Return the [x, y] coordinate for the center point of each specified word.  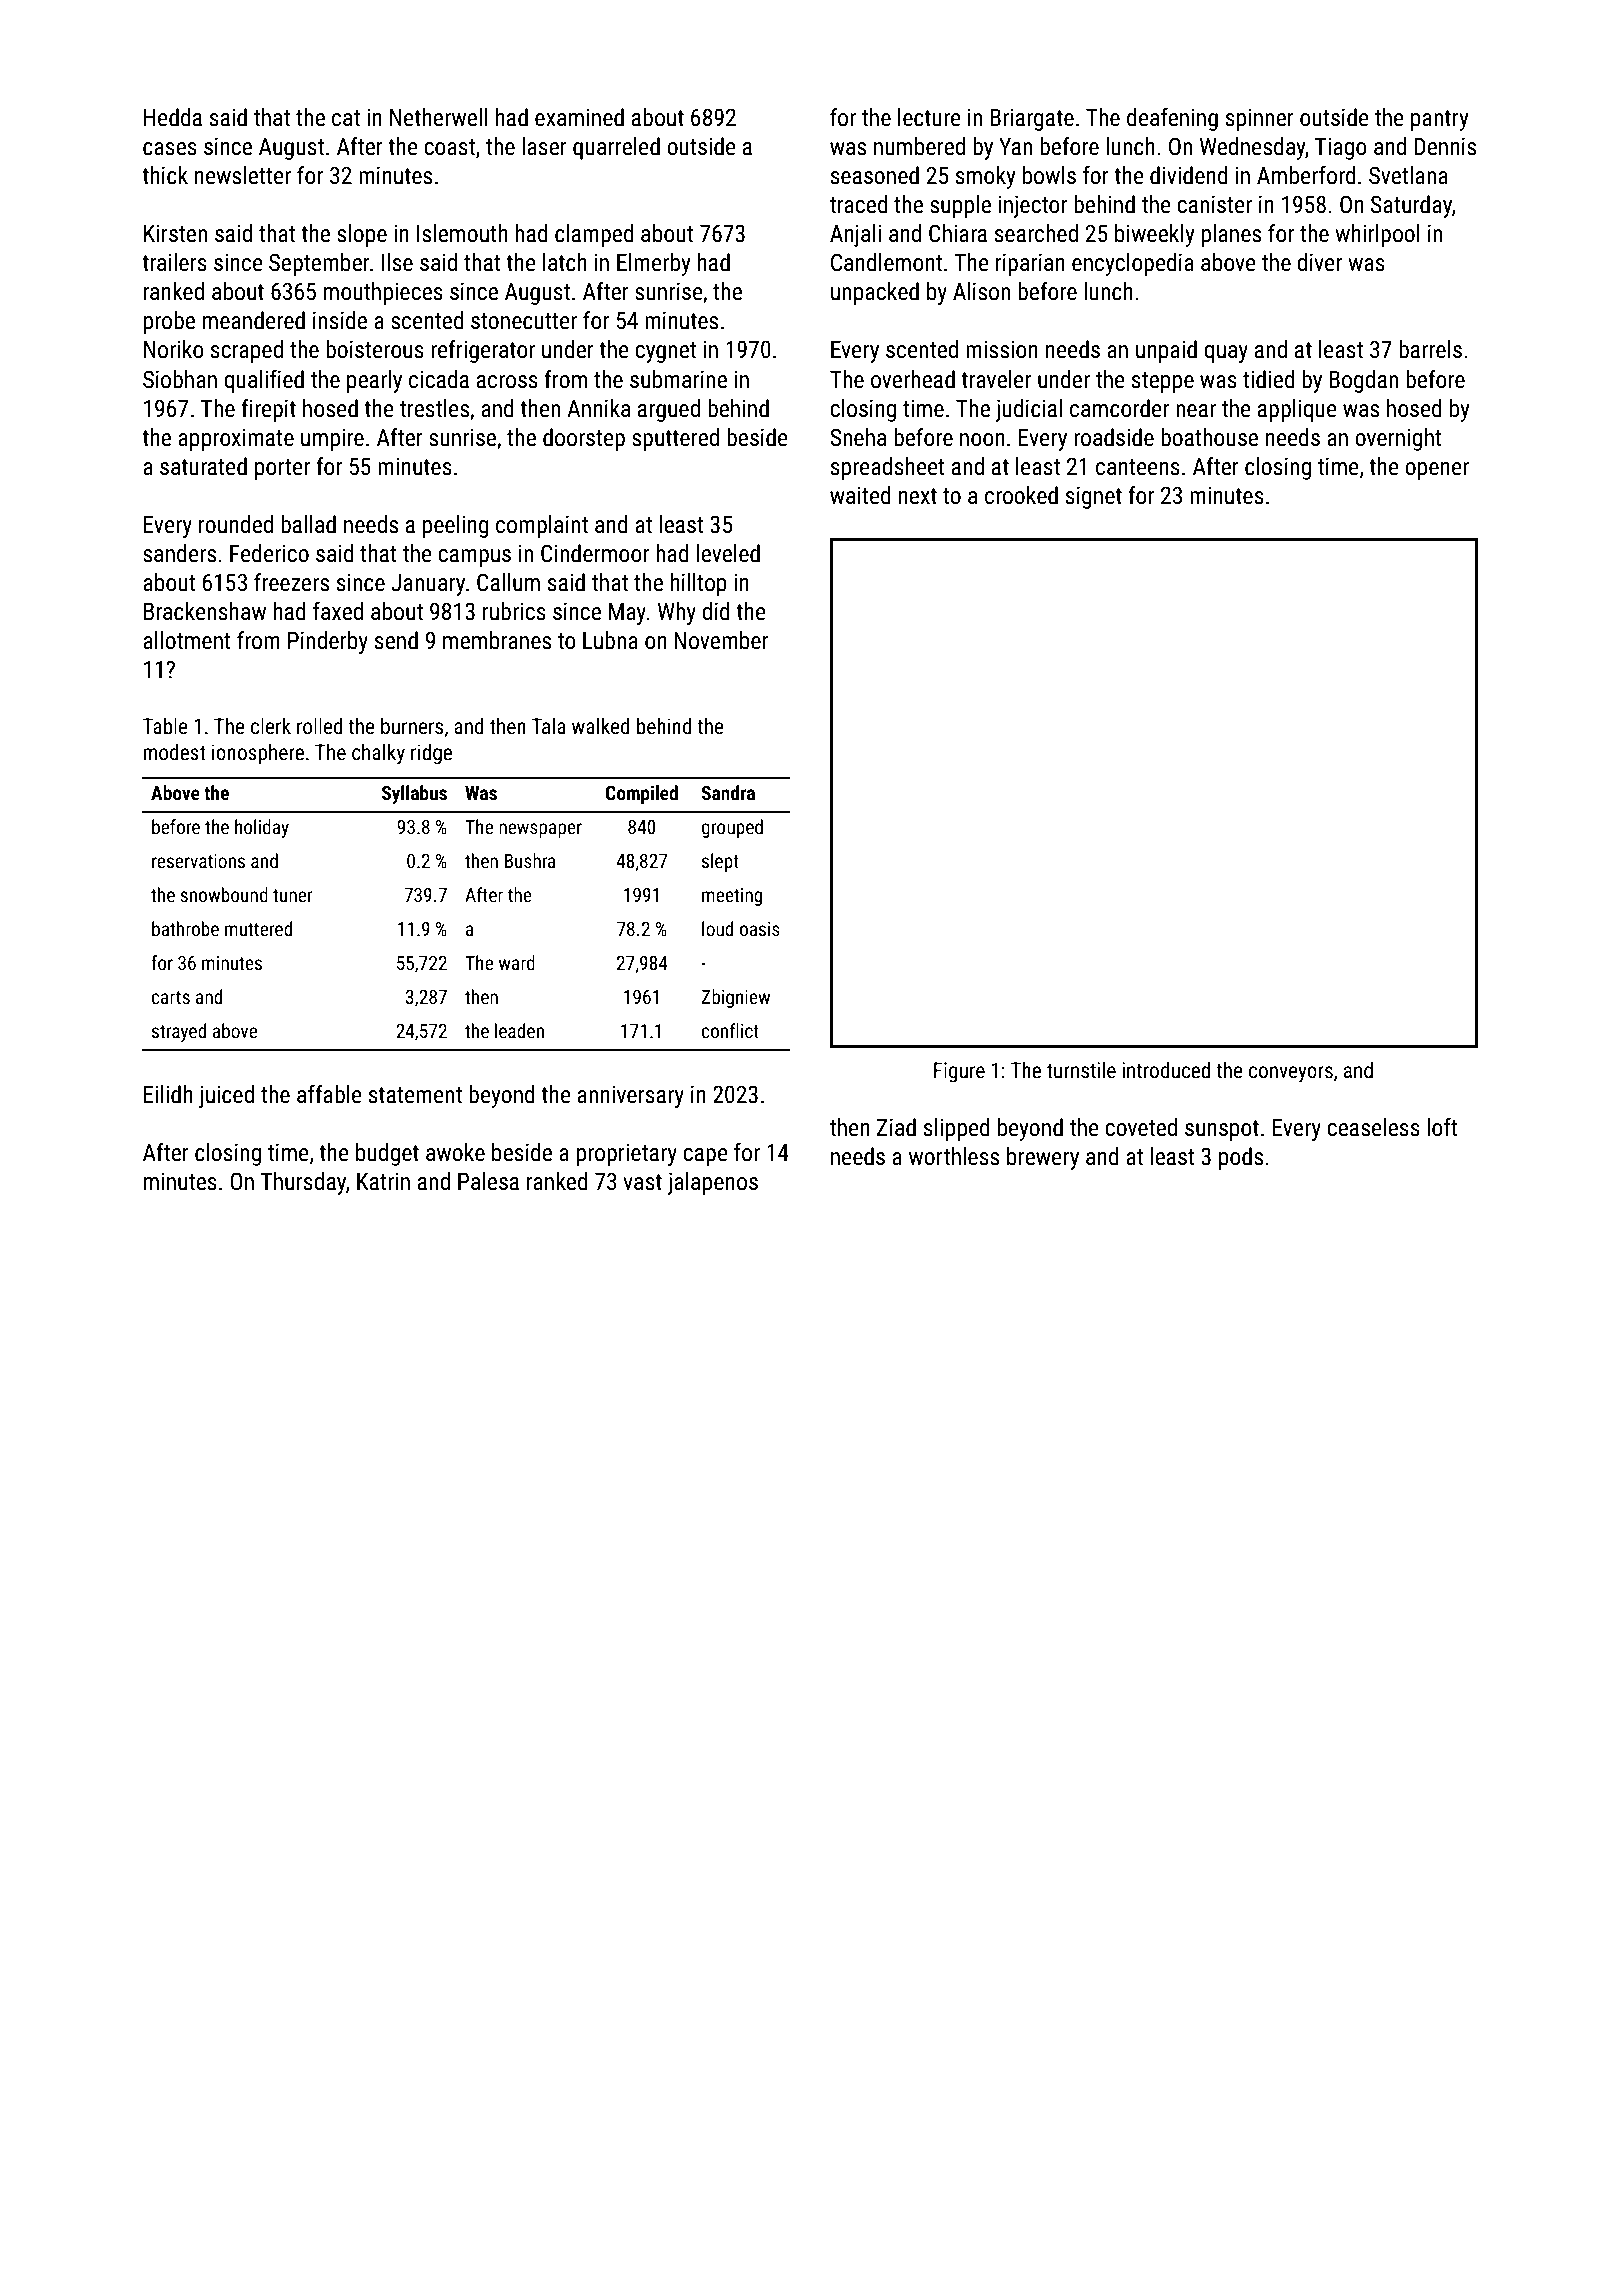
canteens [1138, 467]
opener [1437, 471]
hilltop [699, 584]
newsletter [243, 175]
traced [859, 204]
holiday [262, 828]
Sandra [728, 792]
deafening [1172, 119]
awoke [455, 1152]
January [428, 585]
